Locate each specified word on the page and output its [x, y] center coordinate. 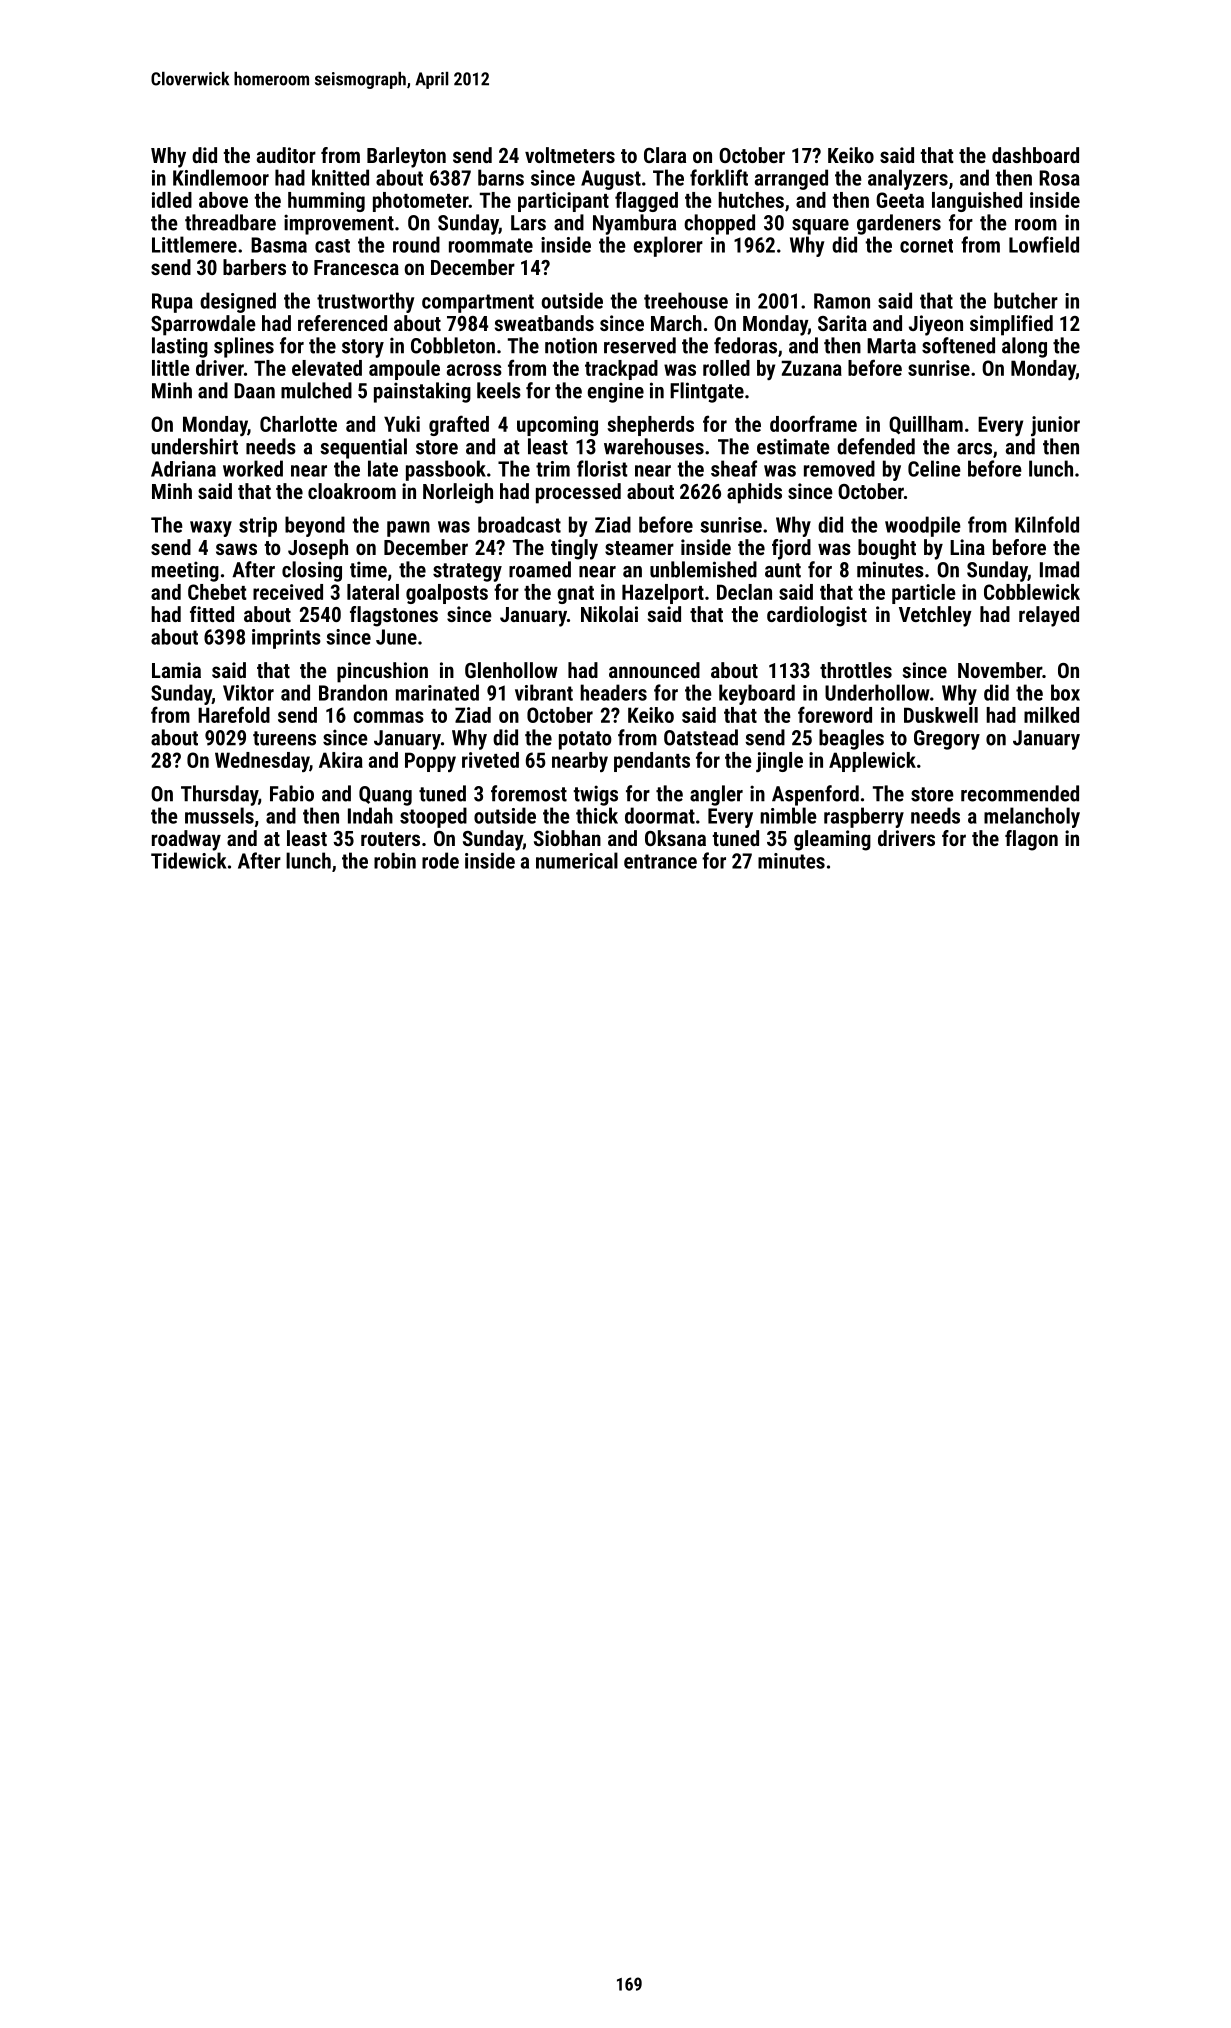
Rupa [172, 303]
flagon [1031, 840]
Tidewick [188, 860]
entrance [660, 861]
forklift [719, 177]
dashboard [1035, 155]
